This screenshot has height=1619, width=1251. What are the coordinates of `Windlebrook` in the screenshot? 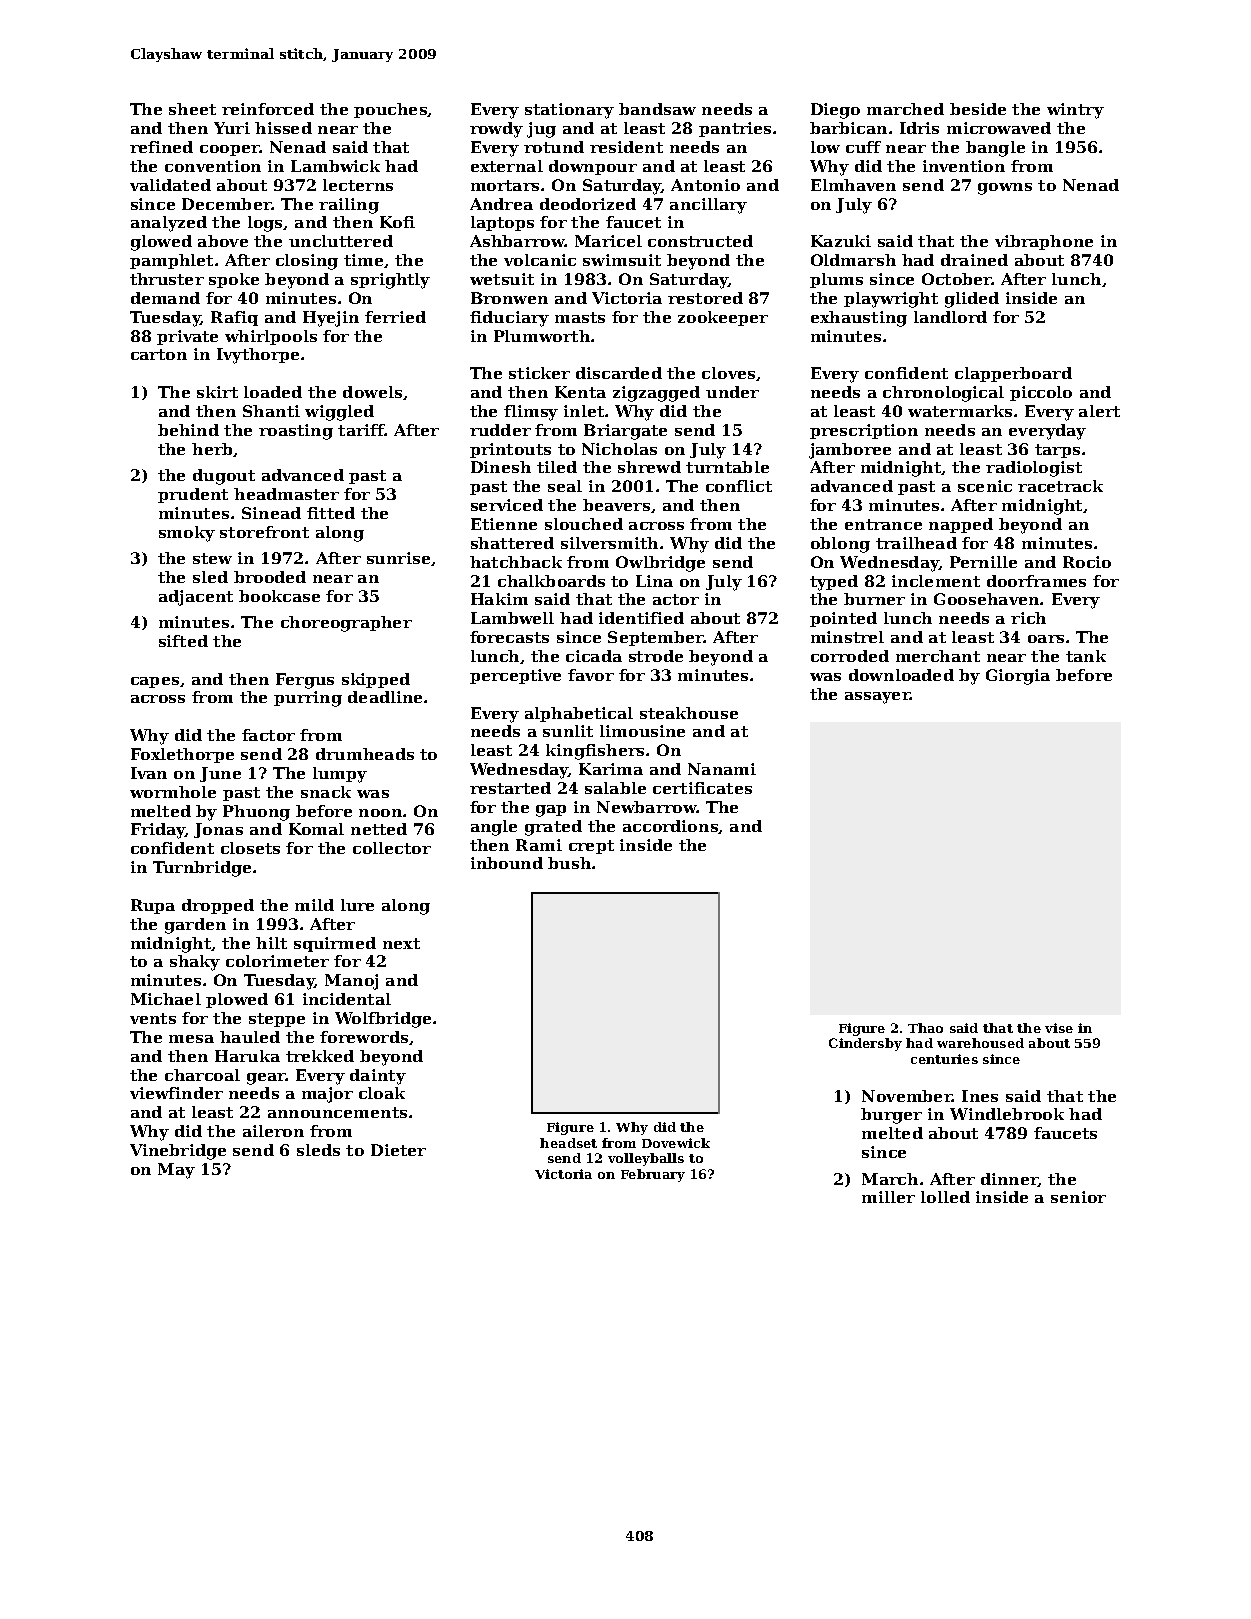 It's located at (1007, 1114).
